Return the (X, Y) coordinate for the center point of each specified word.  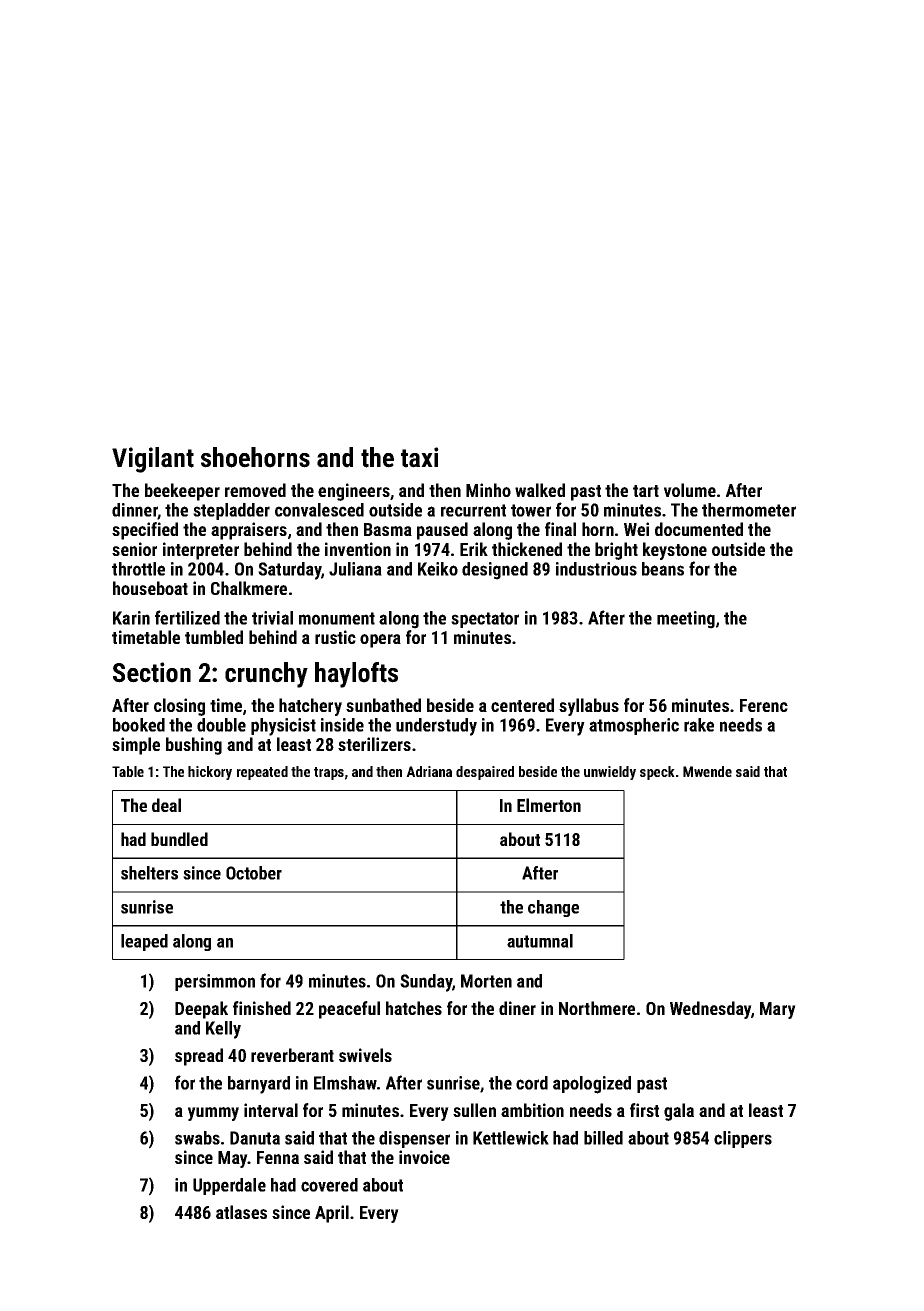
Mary (778, 1010)
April (332, 1214)
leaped (144, 942)
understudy (436, 727)
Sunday (426, 983)
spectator (485, 620)
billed (603, 1138)
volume (690, 490)
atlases (241, 1212)
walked (540, 490)
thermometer (749, 510)
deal (166, 805)
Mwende (707, 771)
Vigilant (153, 460)
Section (152, 672)
